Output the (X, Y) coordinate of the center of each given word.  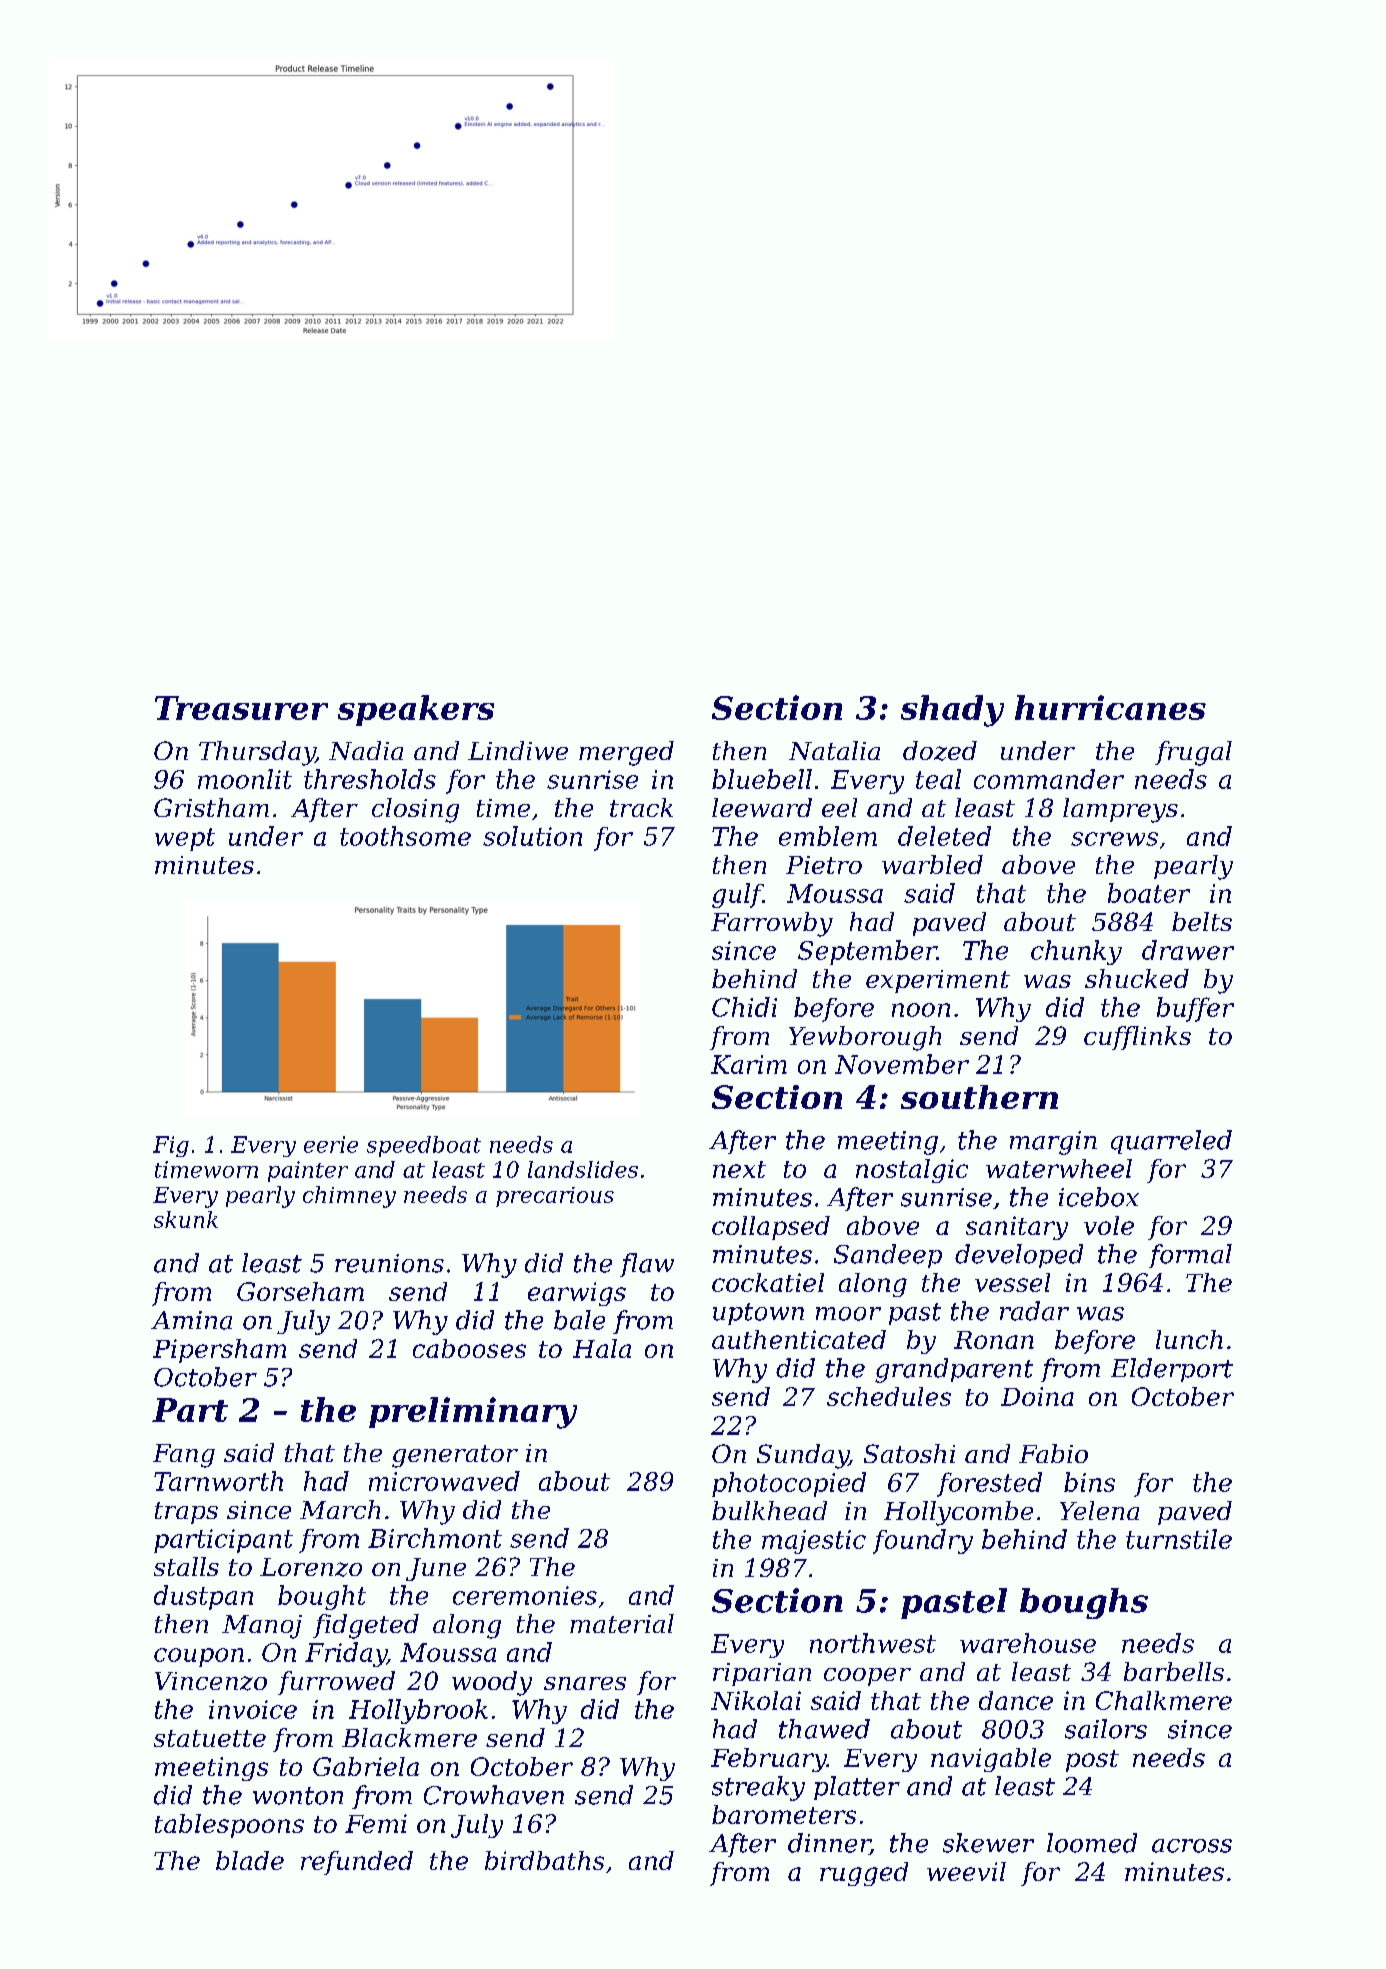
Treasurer (241, 708)
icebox (1099, 1197)
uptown (758, 1314)
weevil (966, 1871)
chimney (349, 1197)
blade (250, 1860)
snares (585, 1683)
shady (952, 711)
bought (322, 1597)
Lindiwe (518, 750)
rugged (864, 1874)
